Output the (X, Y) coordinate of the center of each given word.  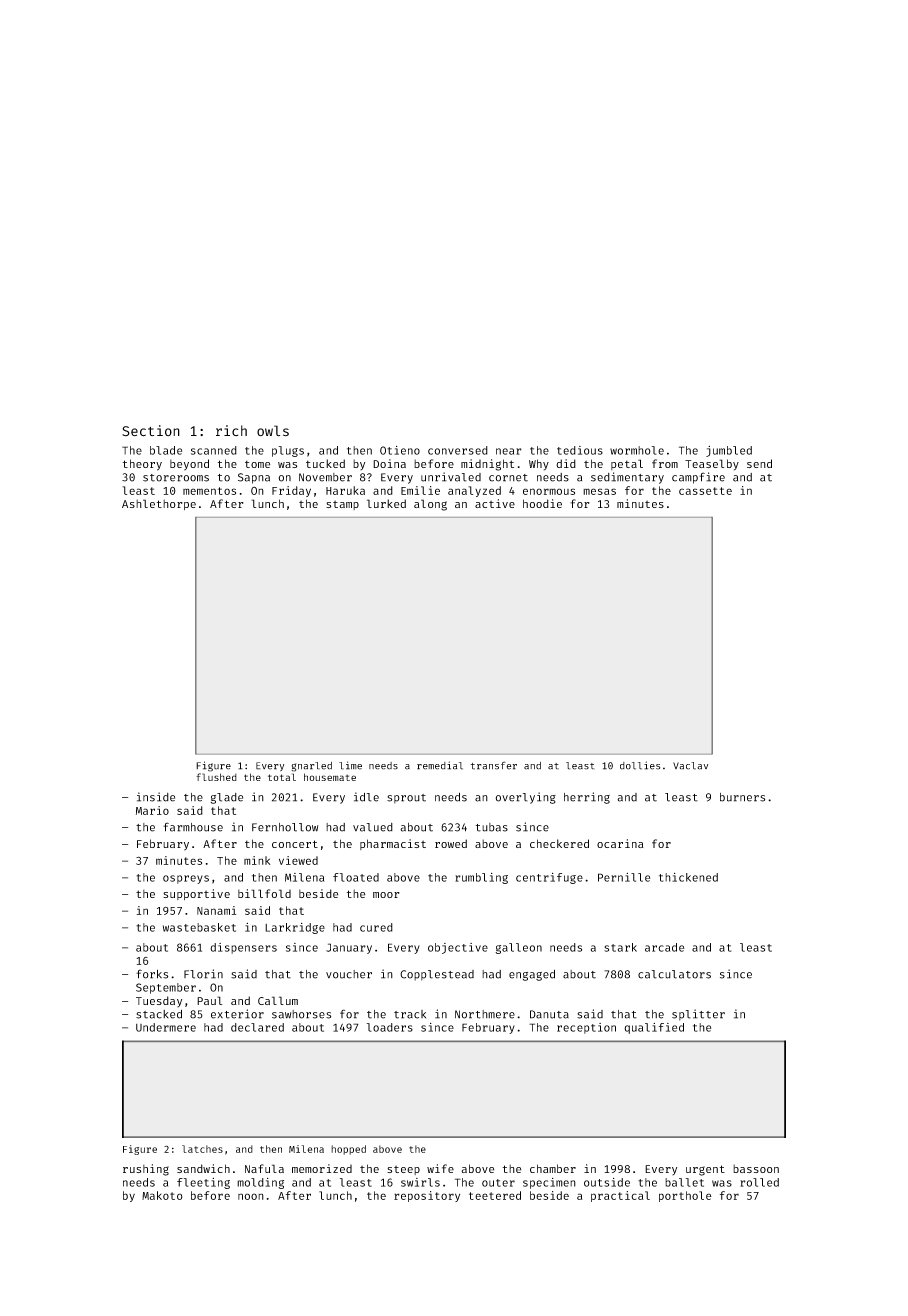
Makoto (162, 1195)
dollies (640, 765)
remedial (440, 765)
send (759, 463)
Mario (152, 810)
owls (273, 431)
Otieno (400, 450)
